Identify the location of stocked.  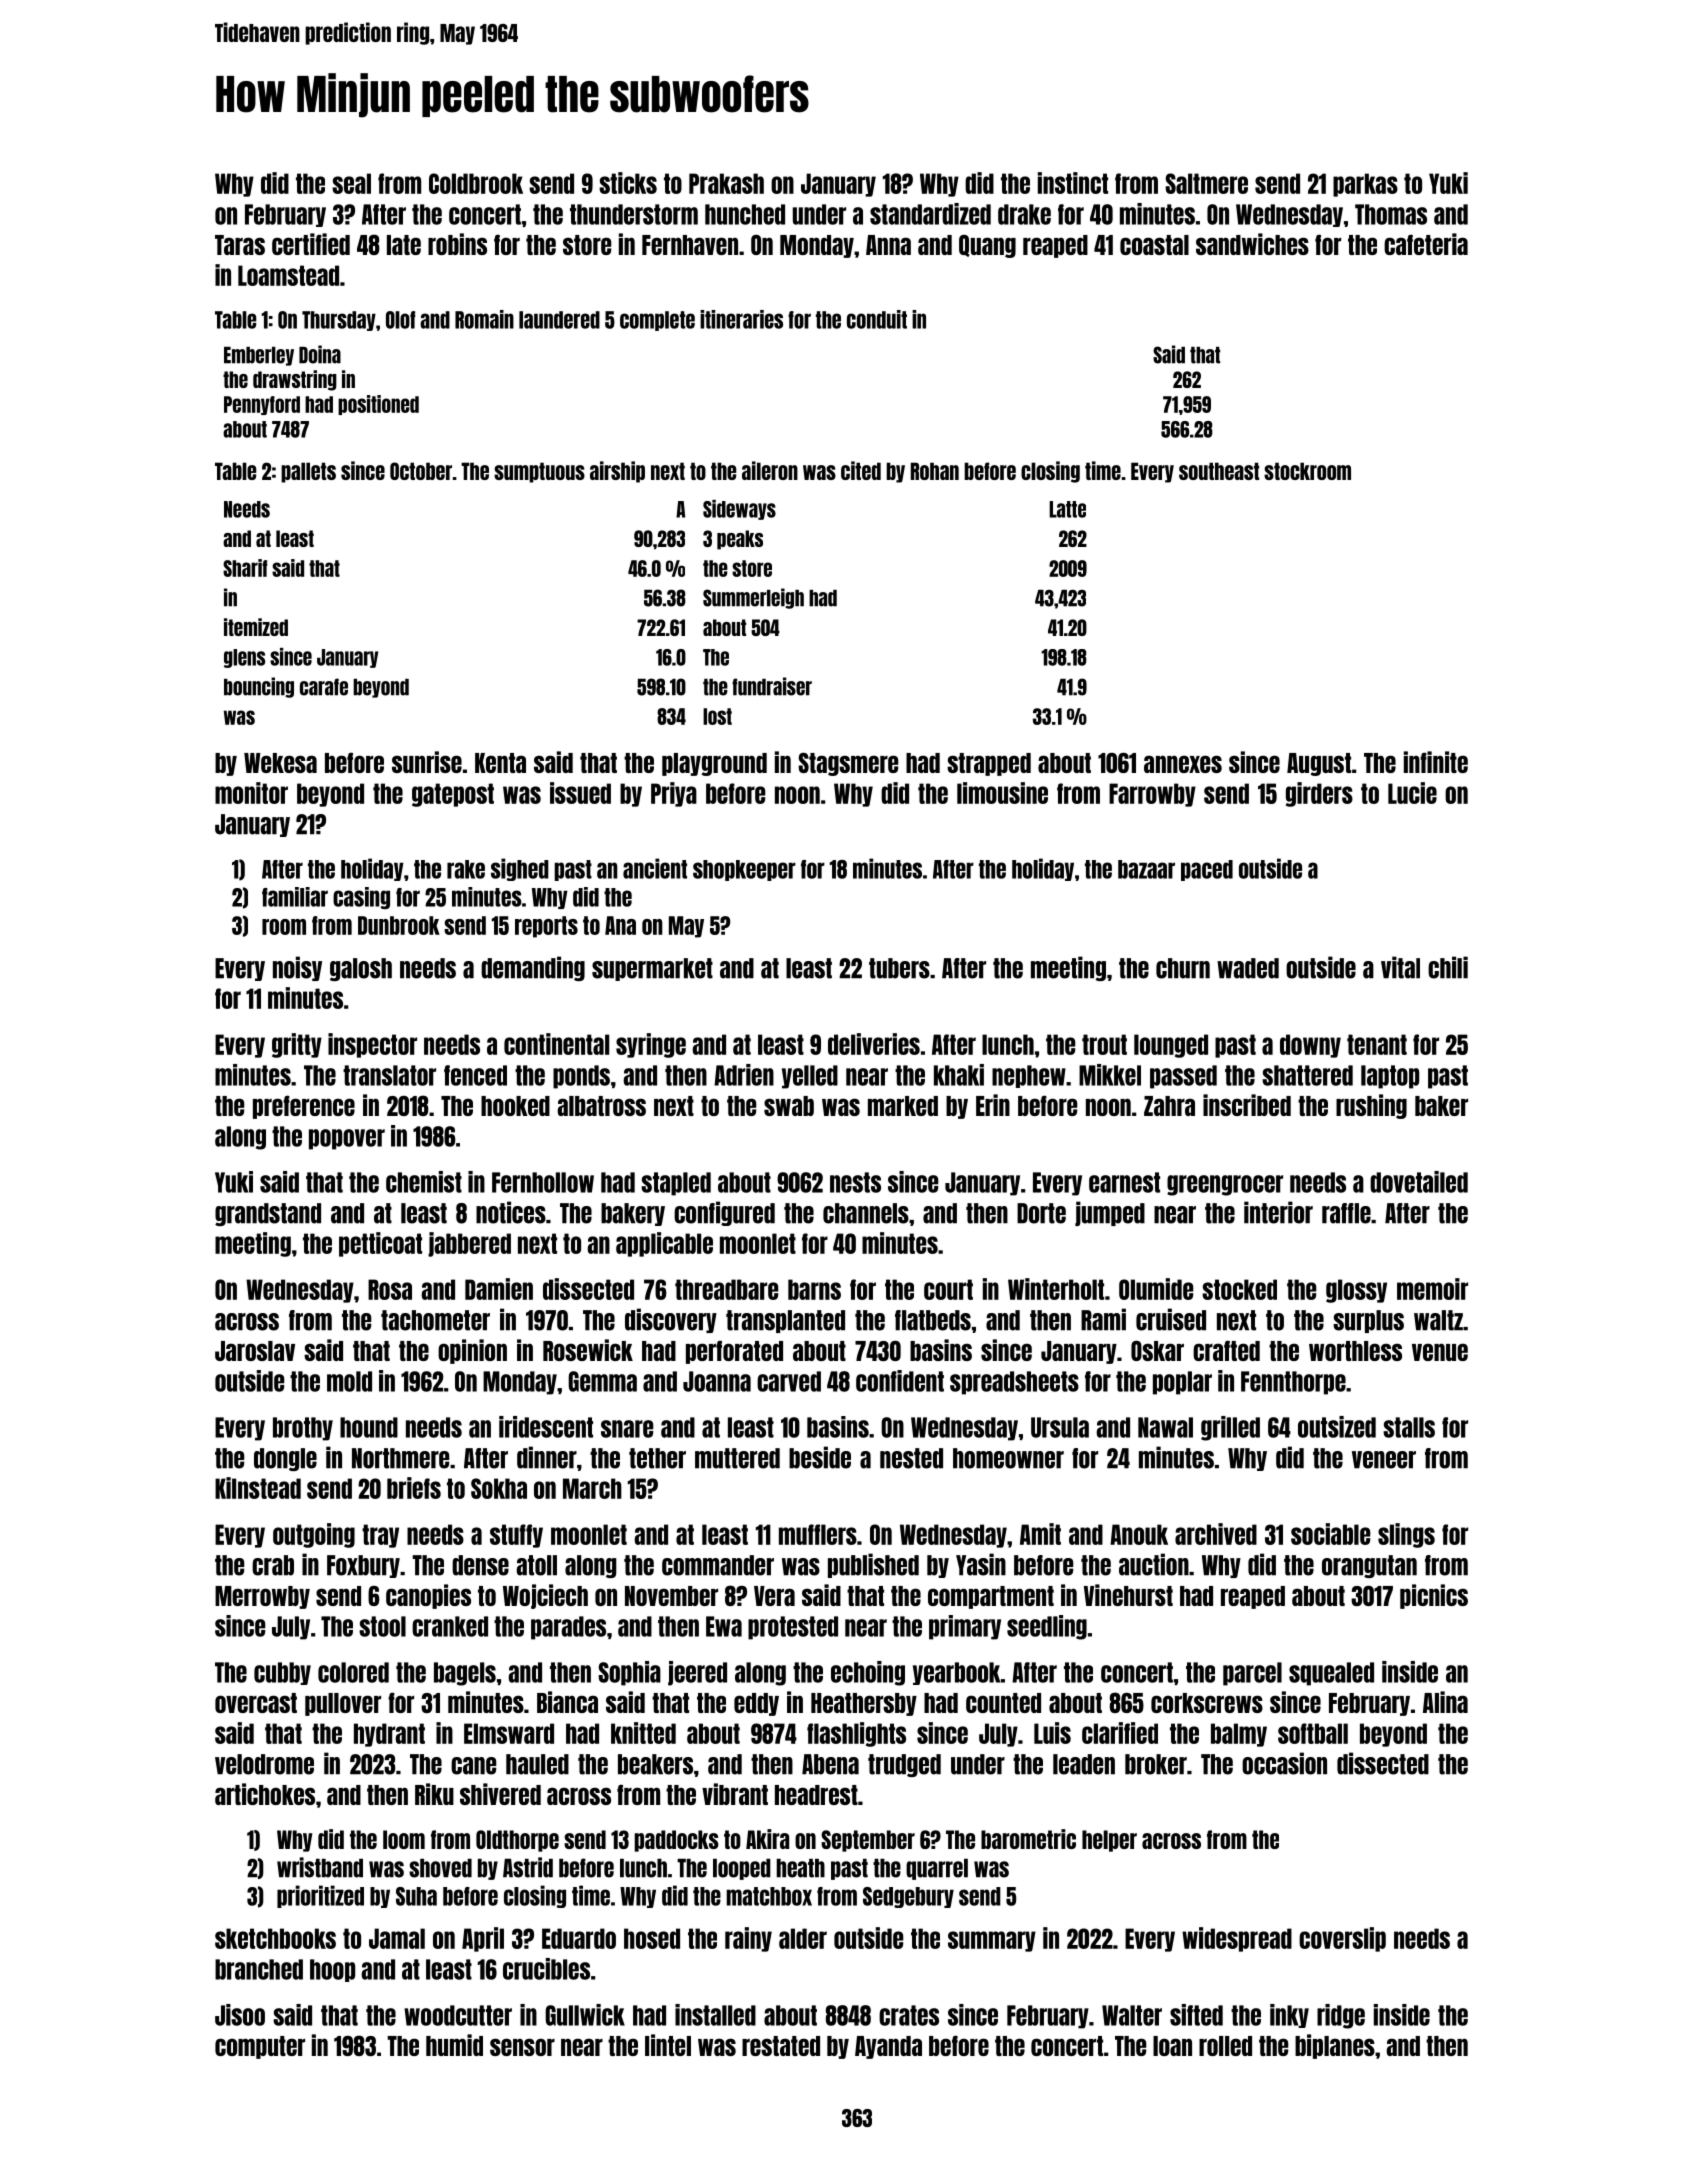
(1239, 1289).
